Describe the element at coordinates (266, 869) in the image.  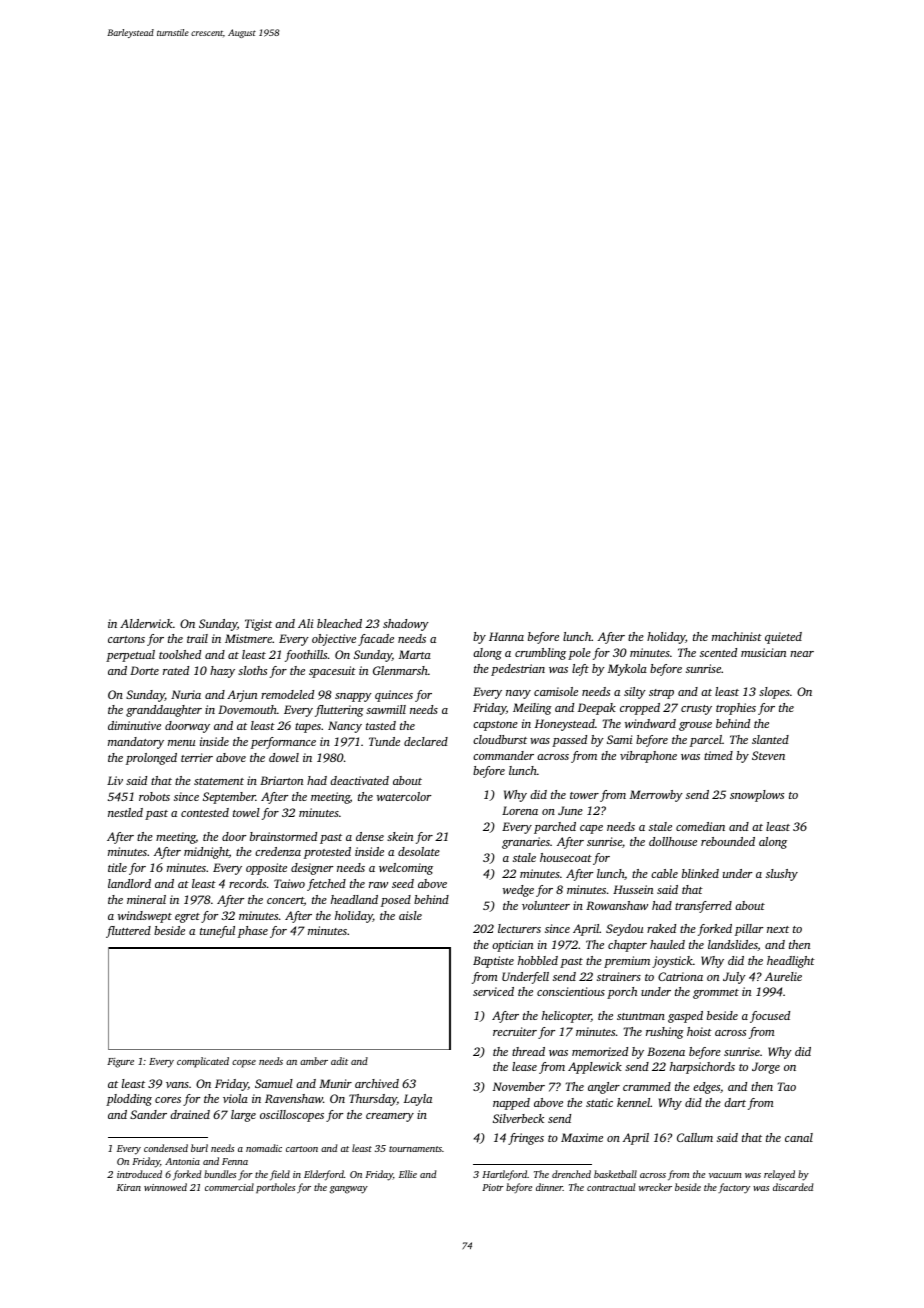
I see `opposite` at that location.
